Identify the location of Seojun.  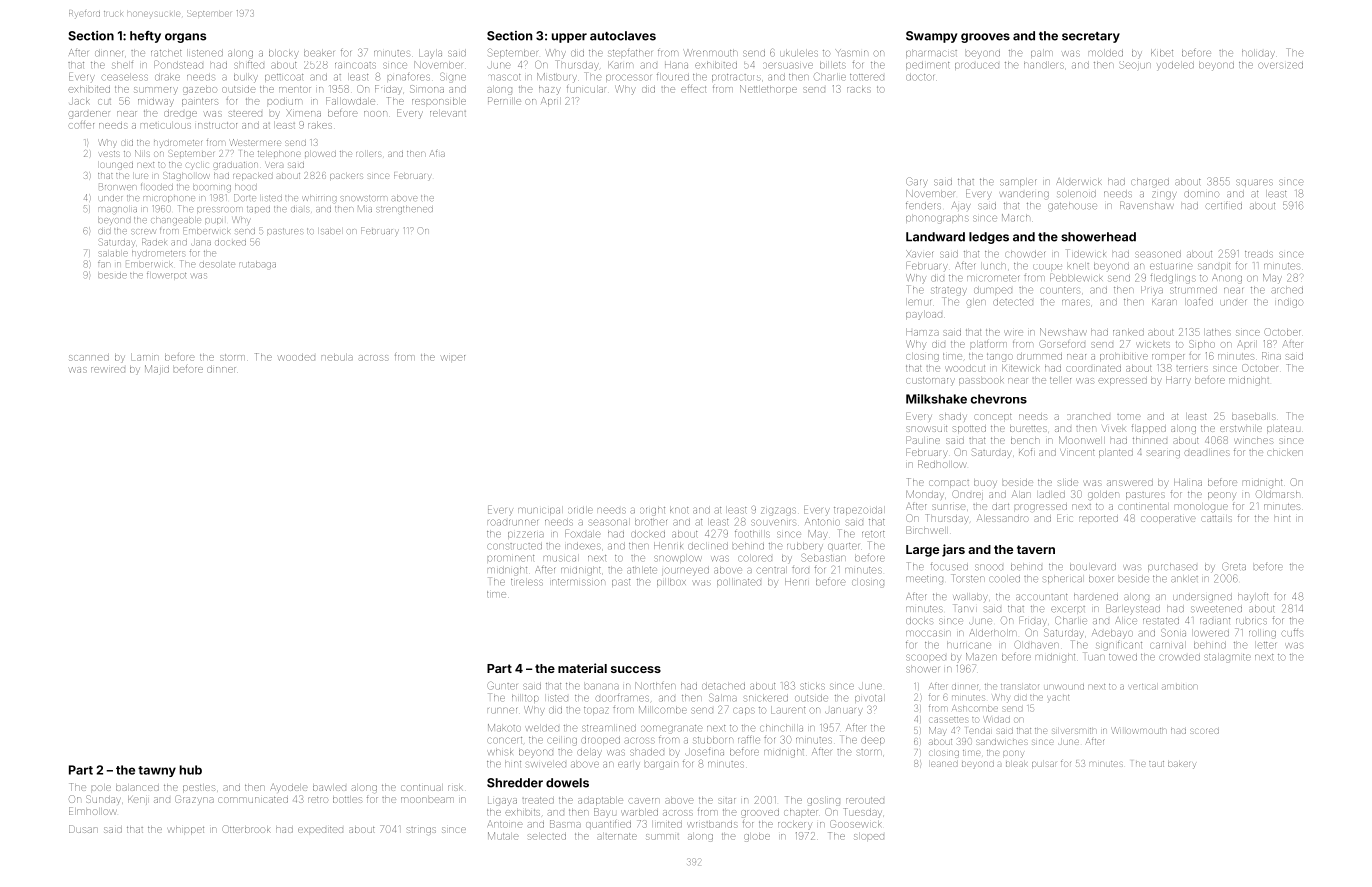
(1136, 65).
